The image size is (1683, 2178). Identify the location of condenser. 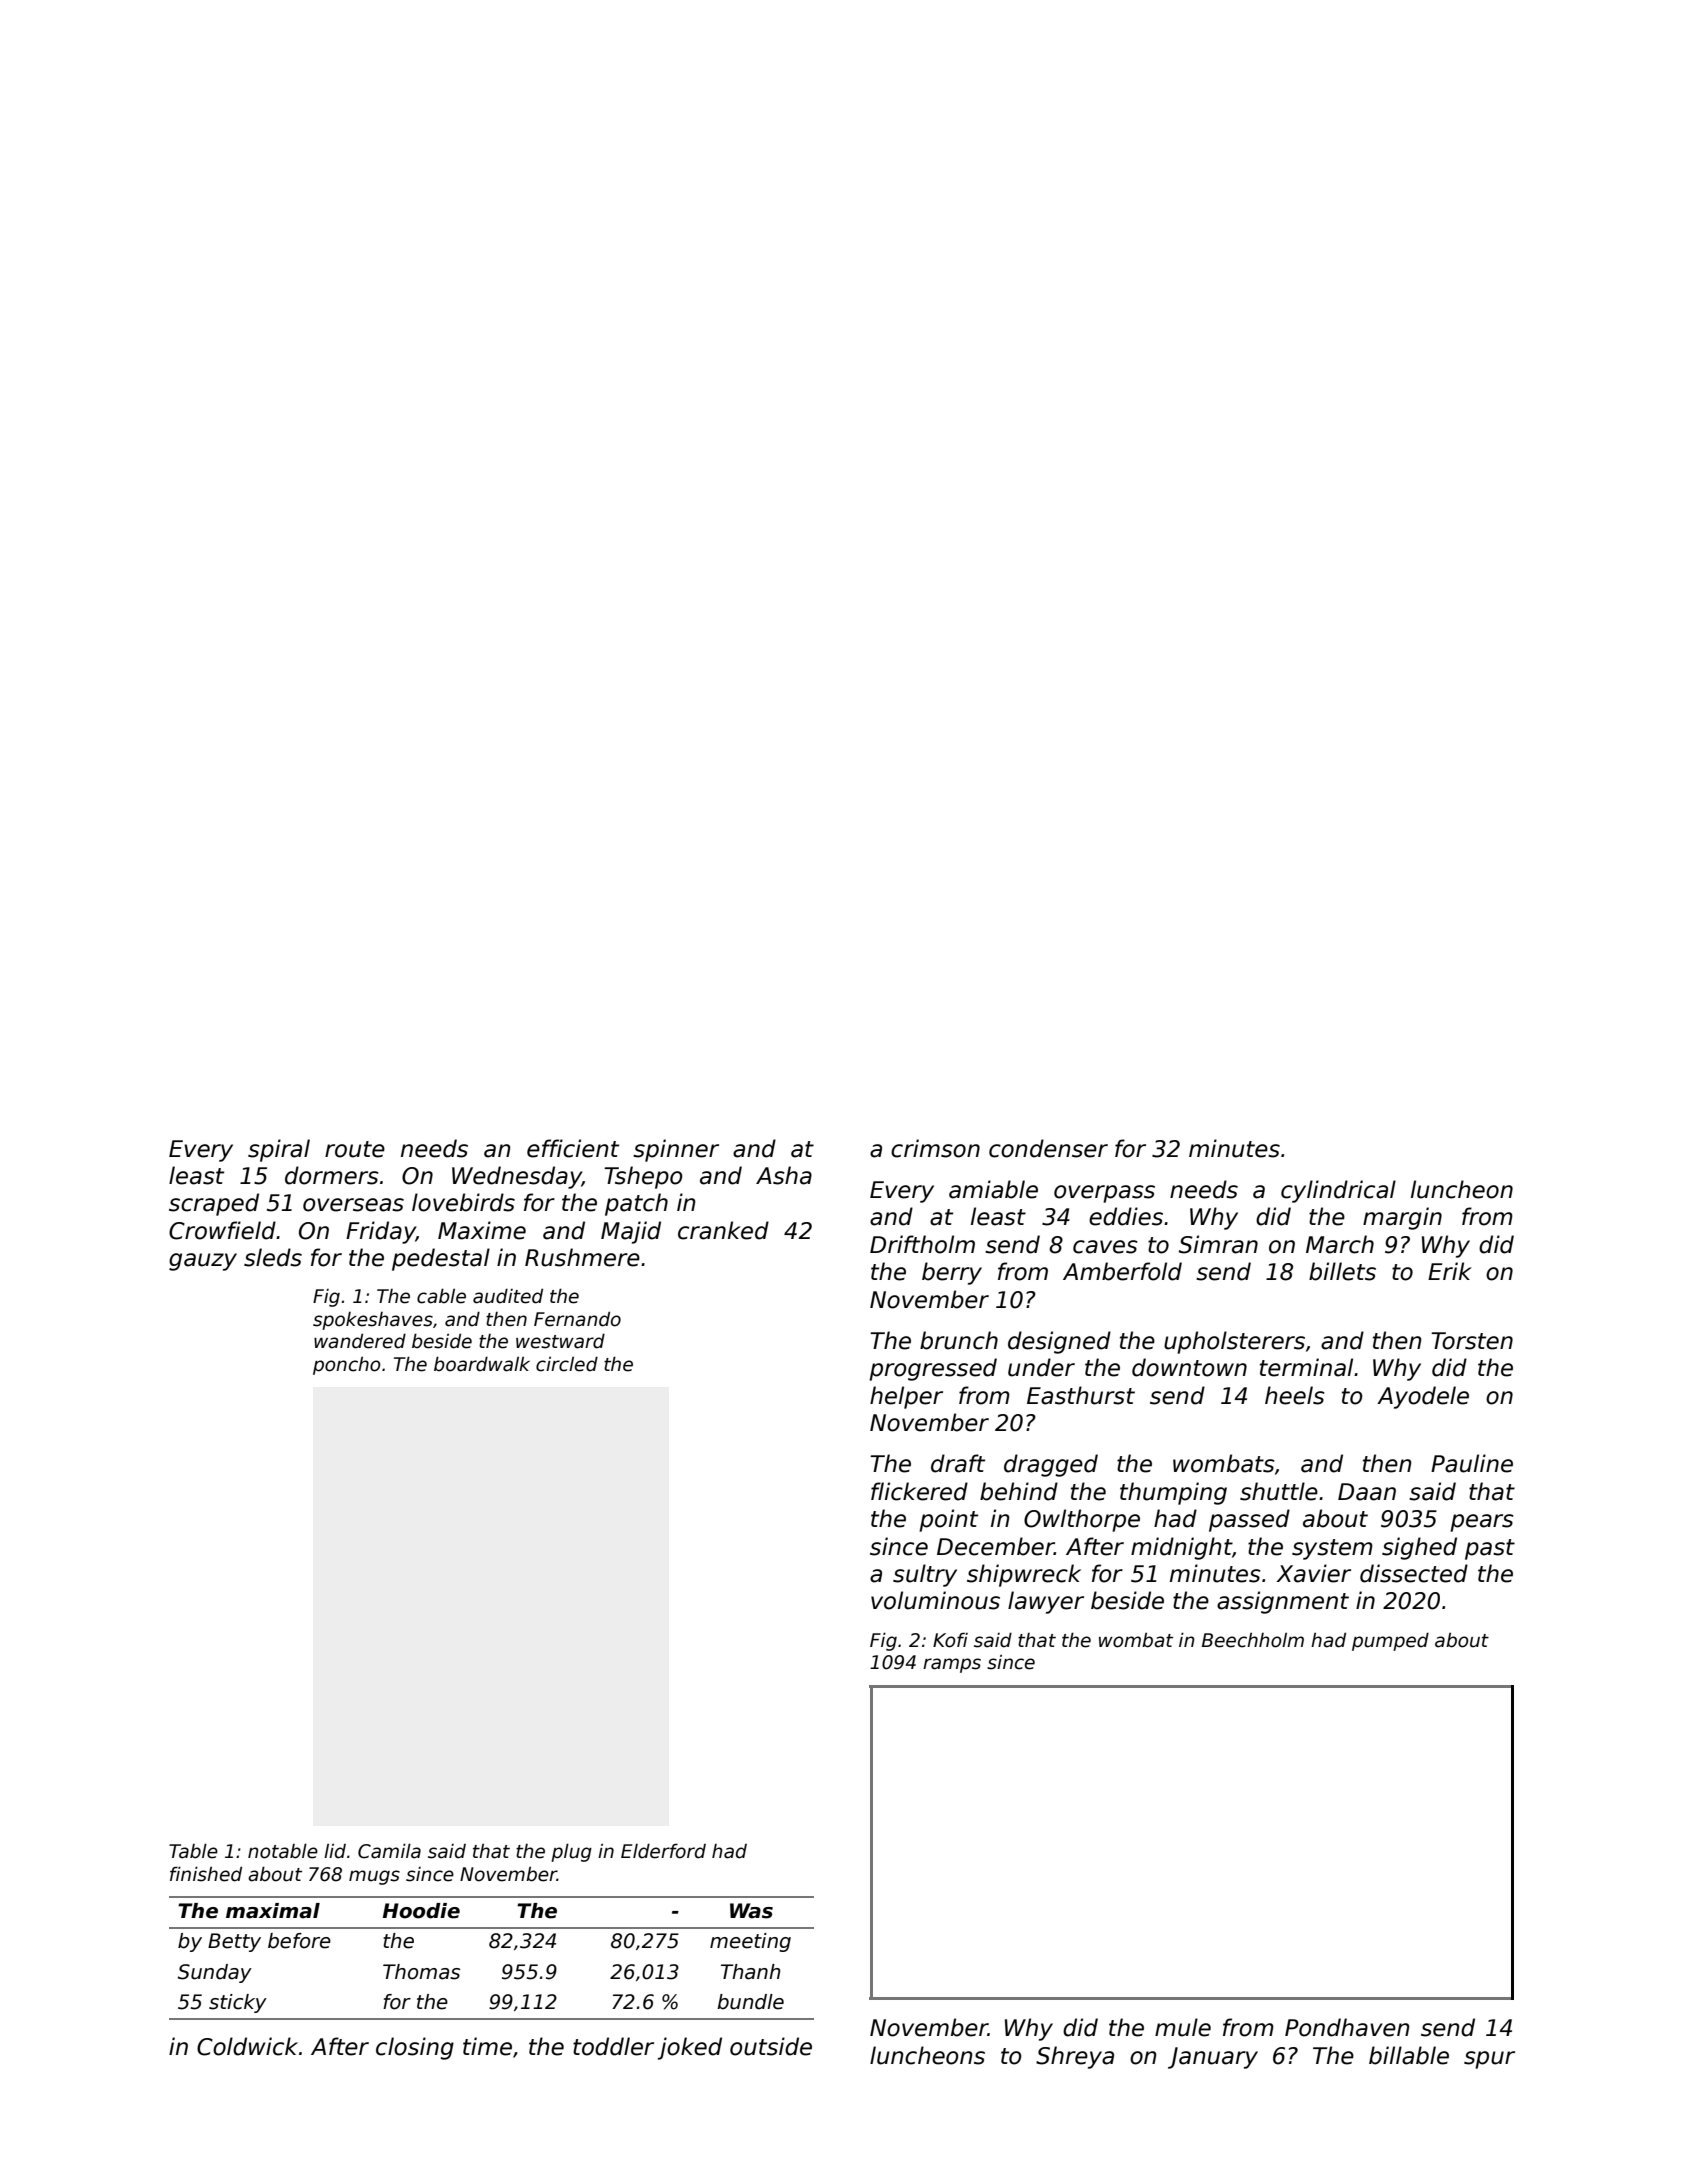
(1048, 1148).
